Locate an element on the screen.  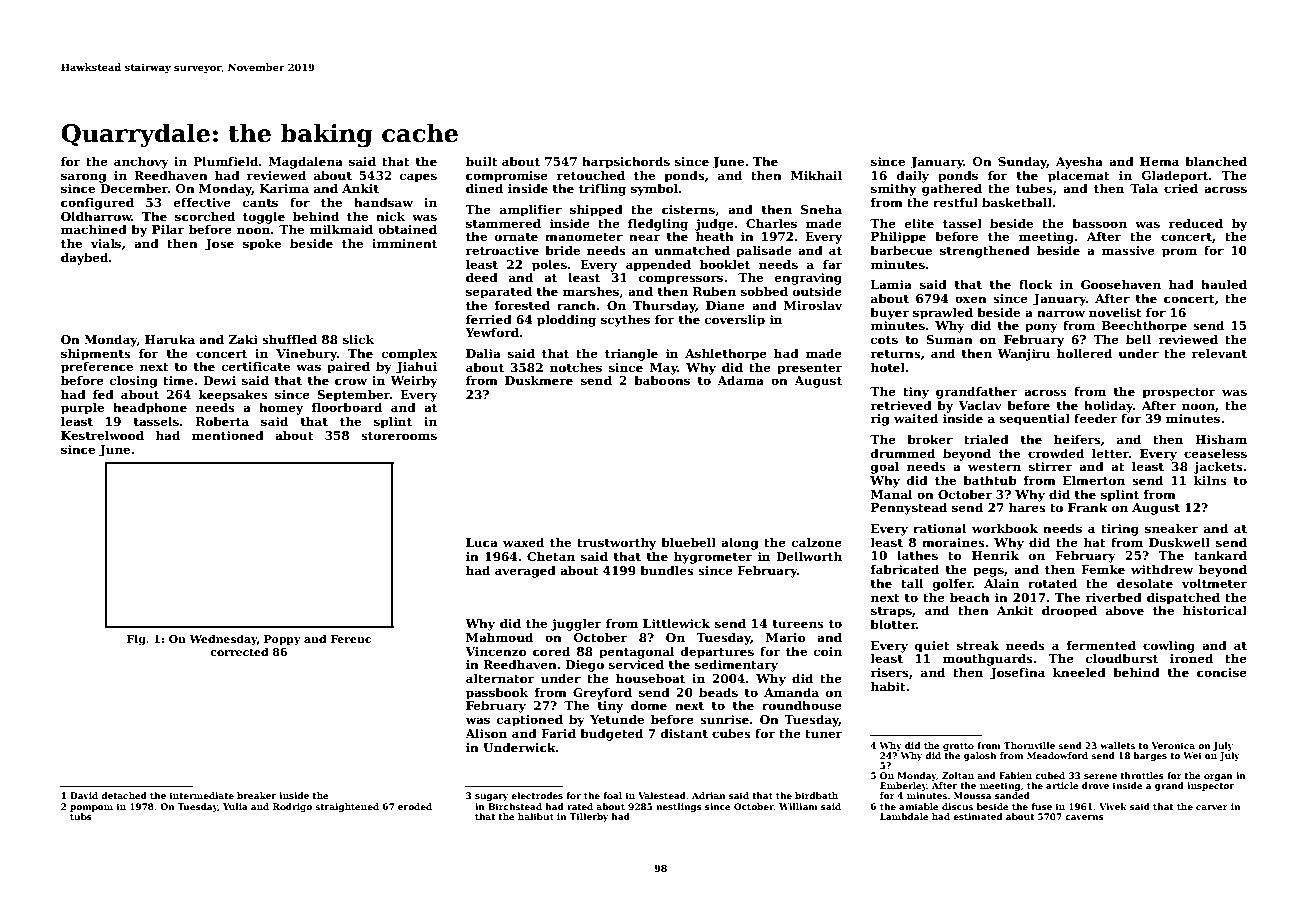
Miroslav is located at coordinates (813, 305).
